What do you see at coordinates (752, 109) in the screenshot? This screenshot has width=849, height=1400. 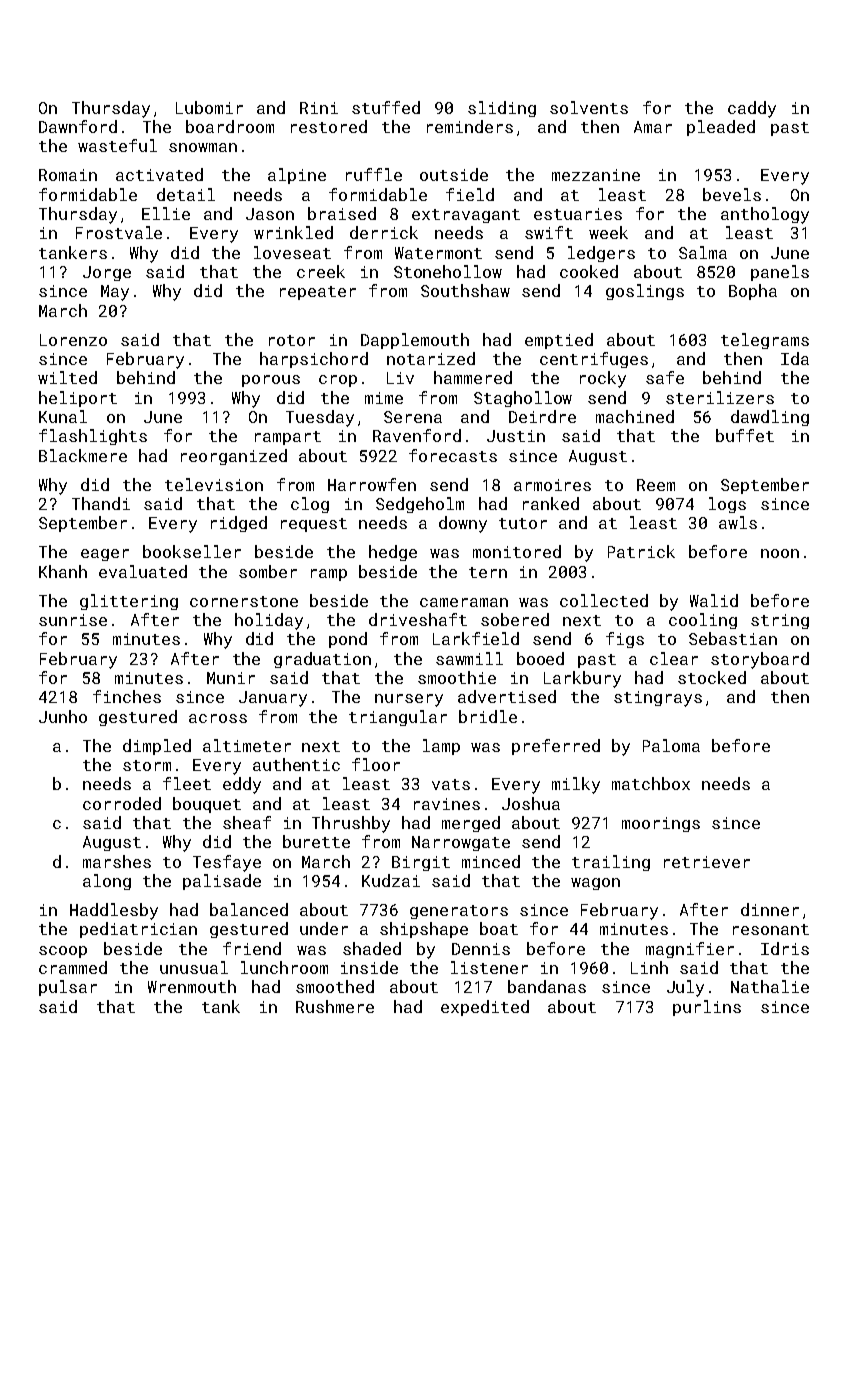 I see `caddy` at bounding box center [752, 109].
